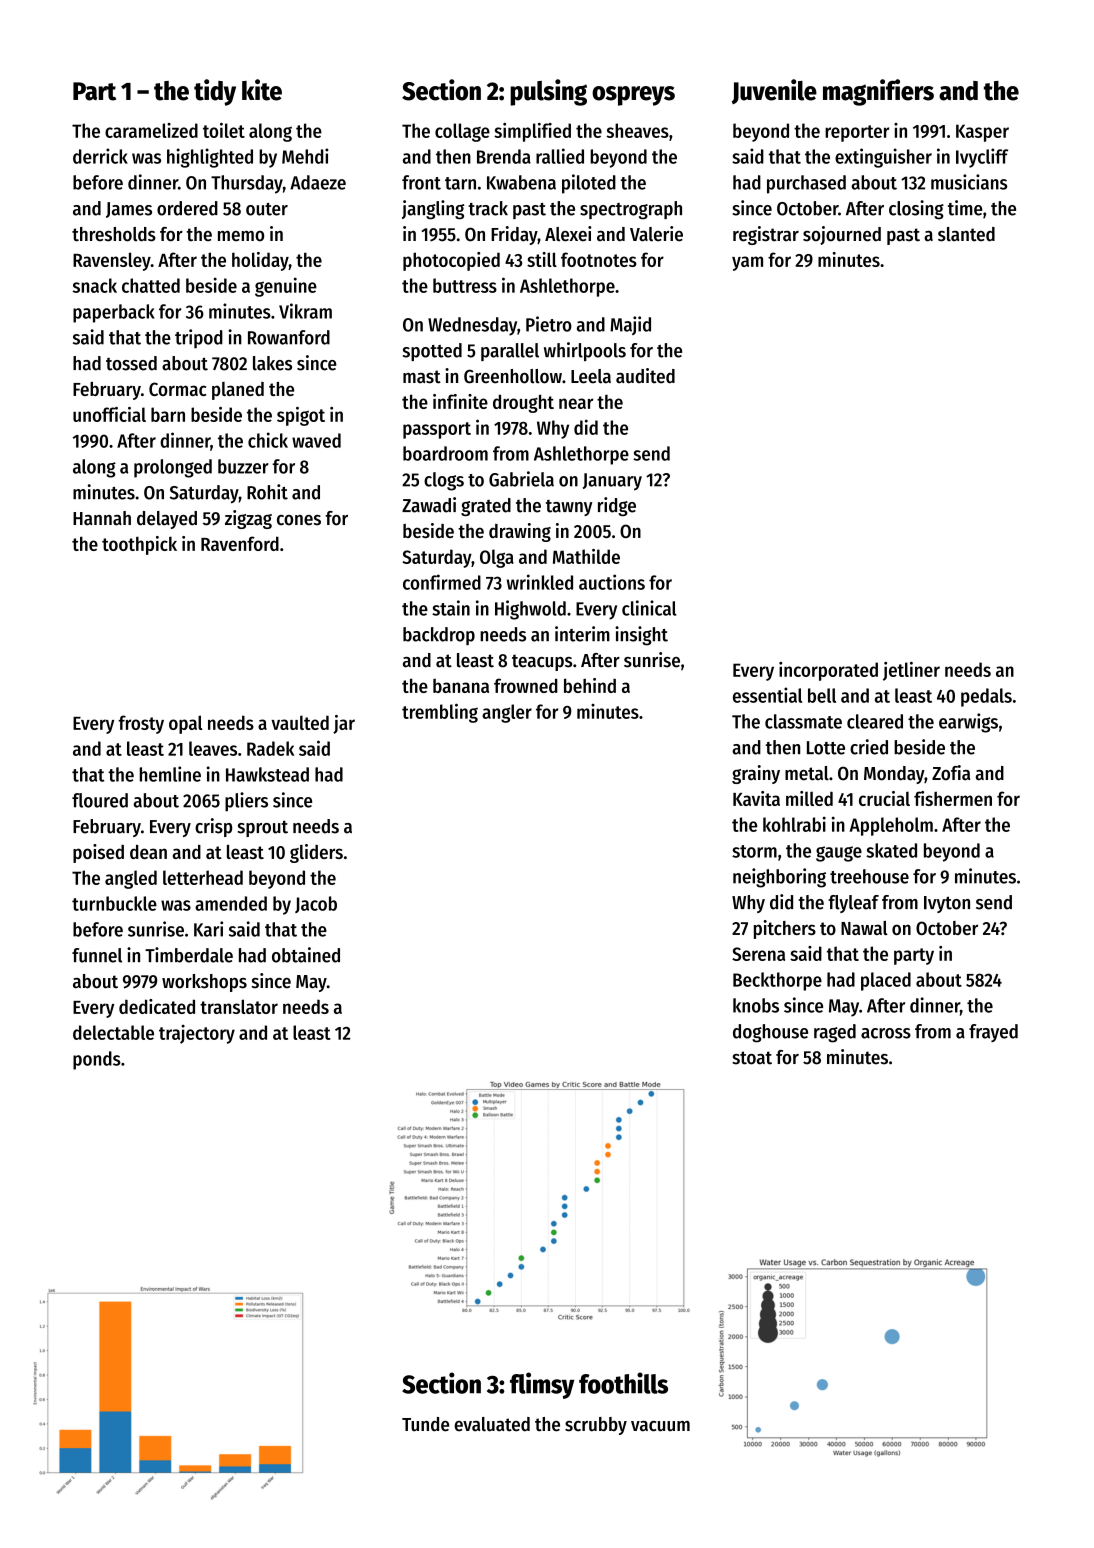  I want to click on trajectory, so click(197, 1034).
